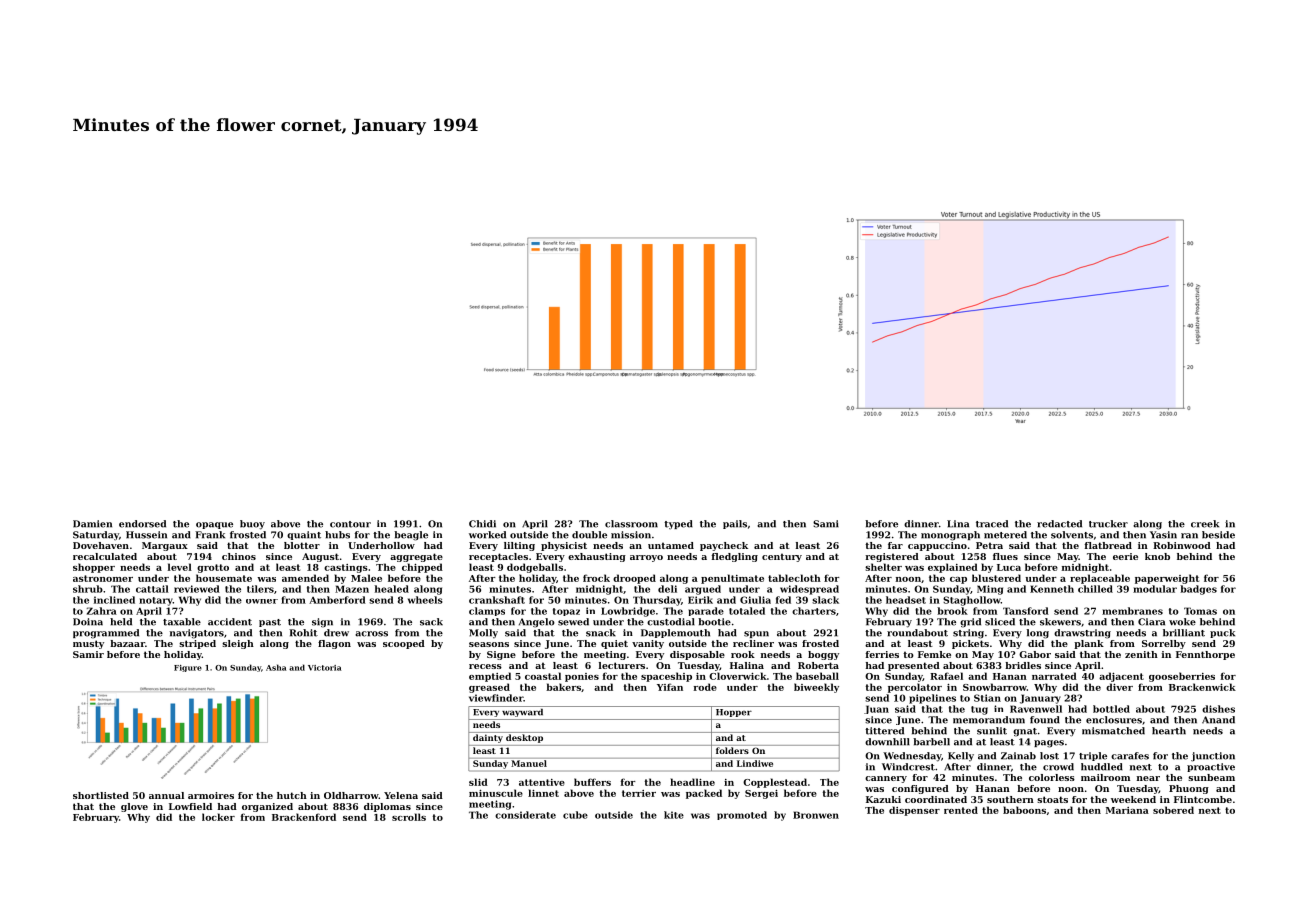  What do you see at coordinates (101, 545) in the page?
I see `Dovehaven` at bounding box center [101, 545].
